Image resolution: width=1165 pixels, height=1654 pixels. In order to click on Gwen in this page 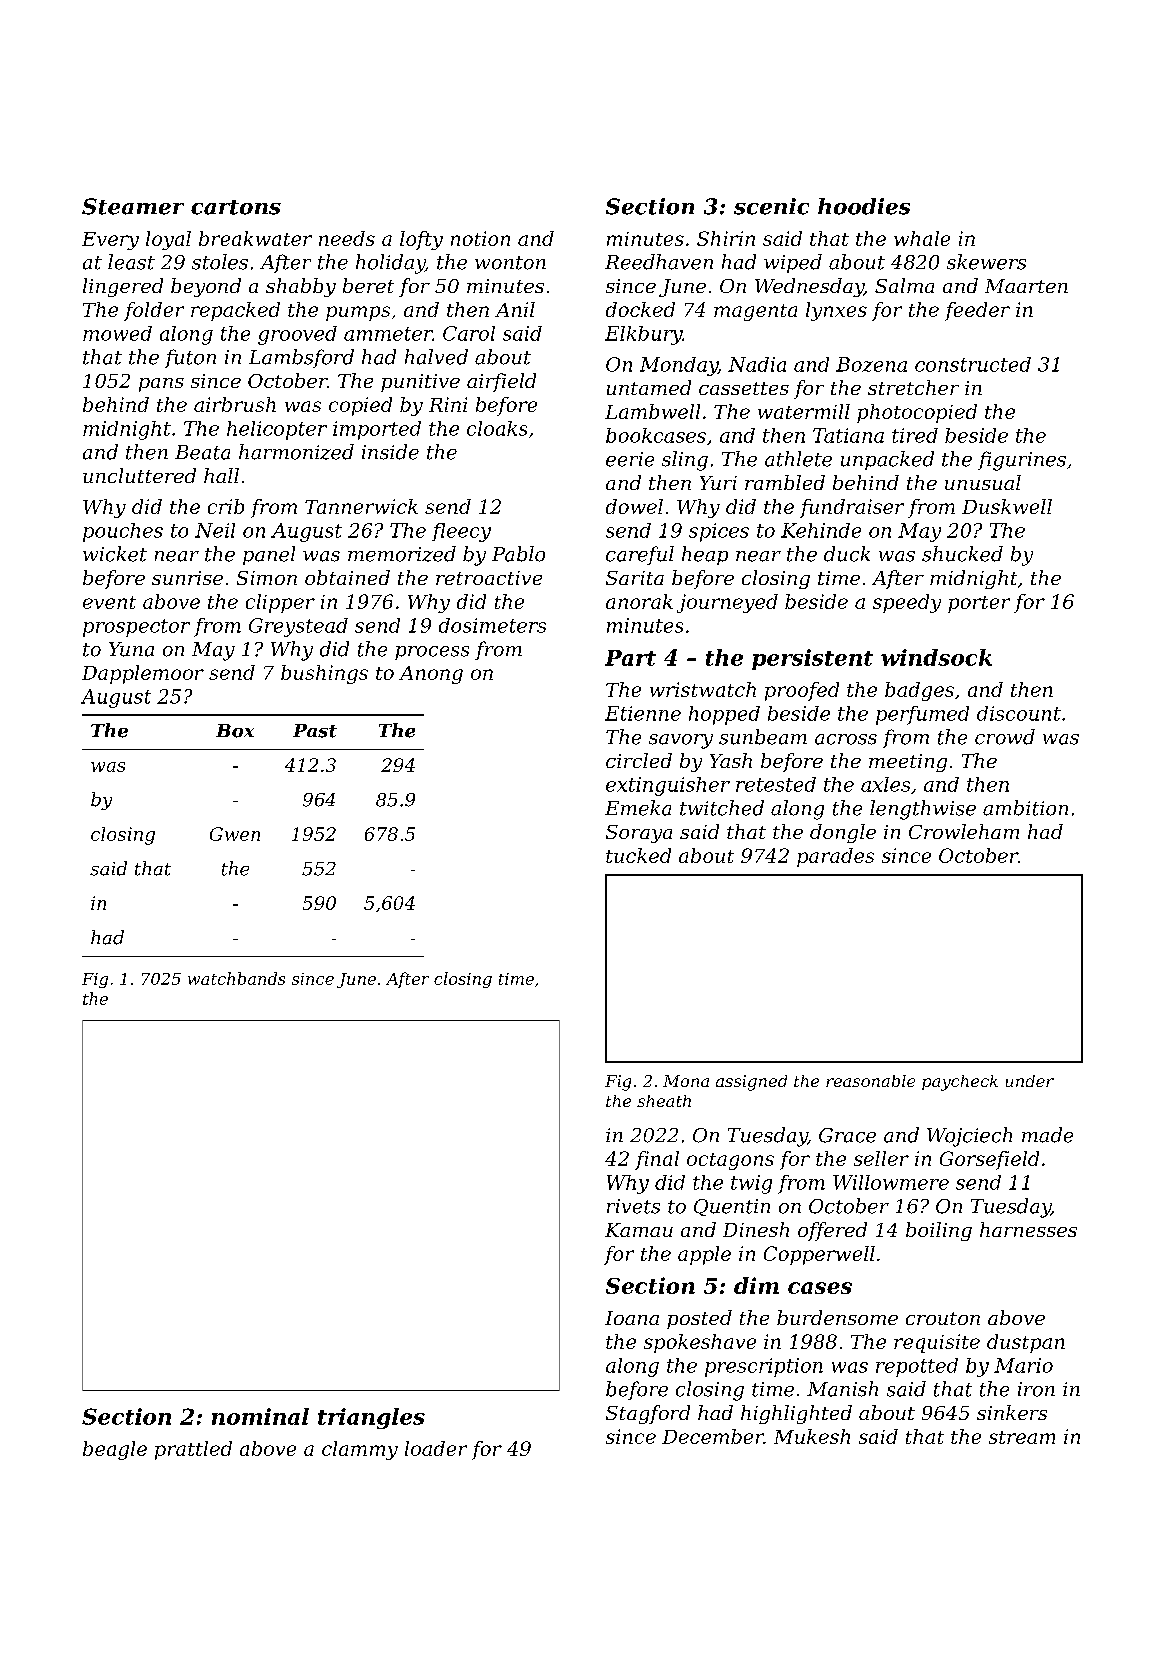, I will do `click(235, 834)`.
